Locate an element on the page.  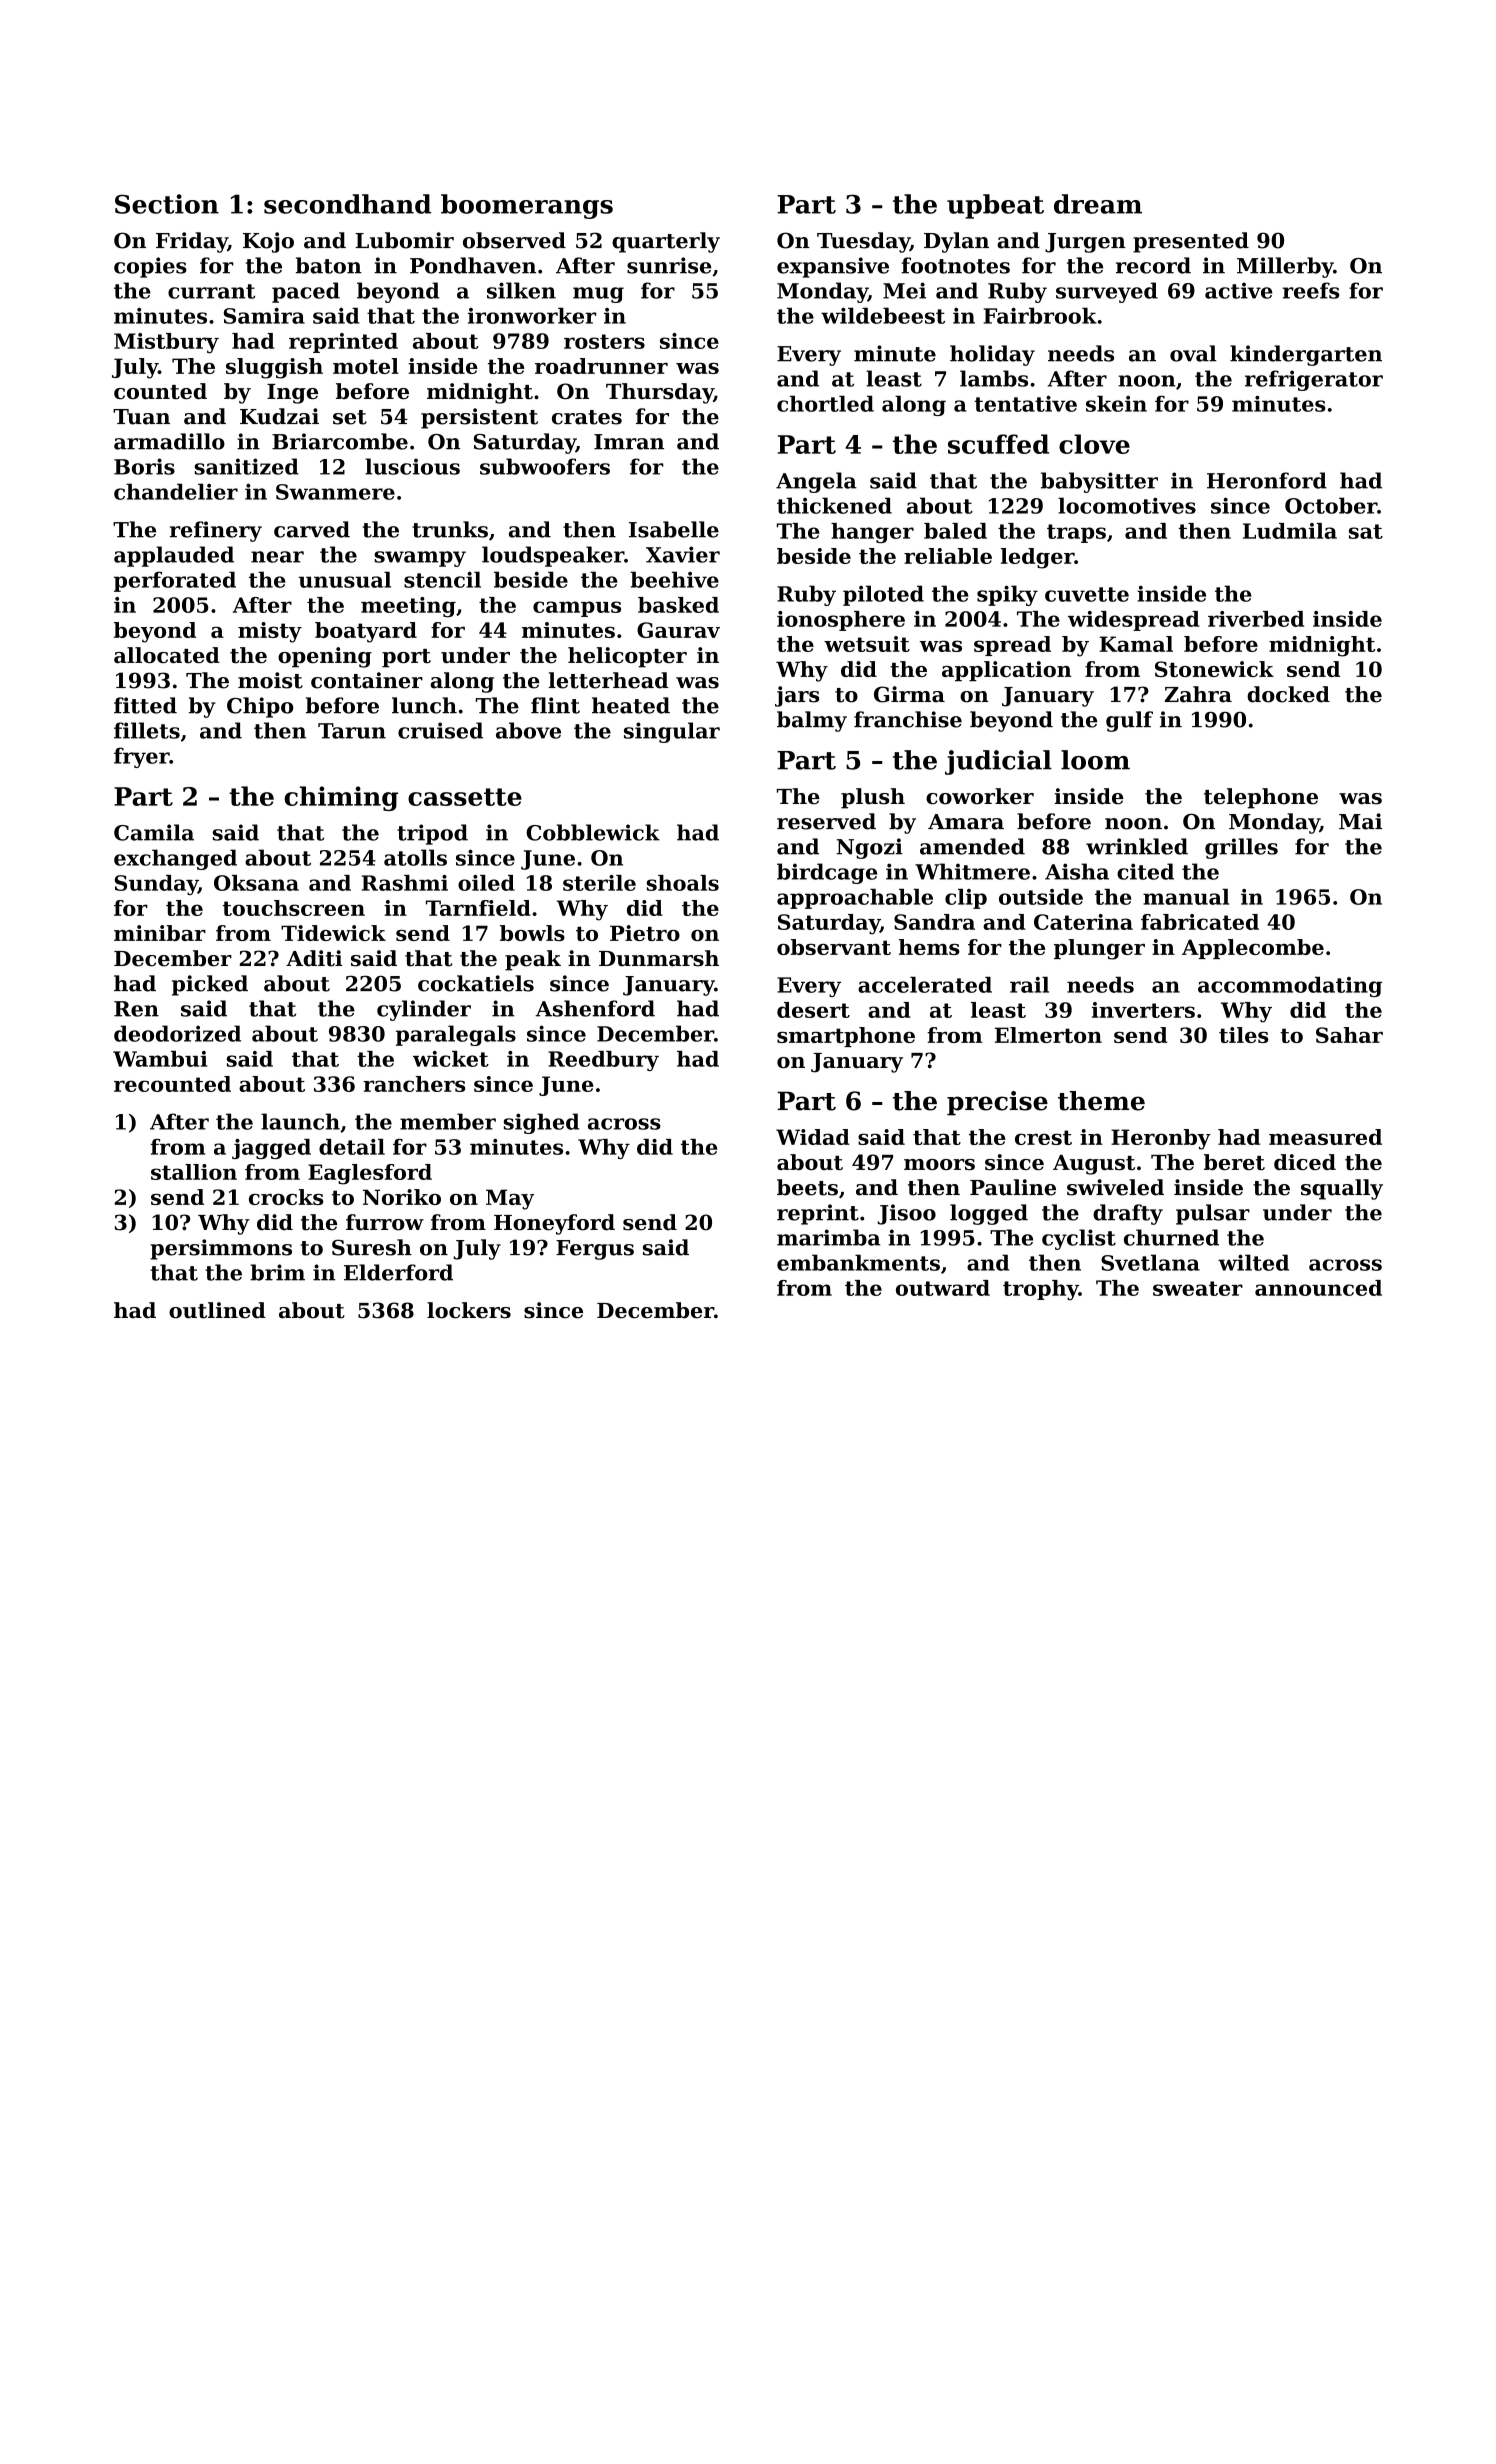
scuffed is located at coordinates (998, 444).
